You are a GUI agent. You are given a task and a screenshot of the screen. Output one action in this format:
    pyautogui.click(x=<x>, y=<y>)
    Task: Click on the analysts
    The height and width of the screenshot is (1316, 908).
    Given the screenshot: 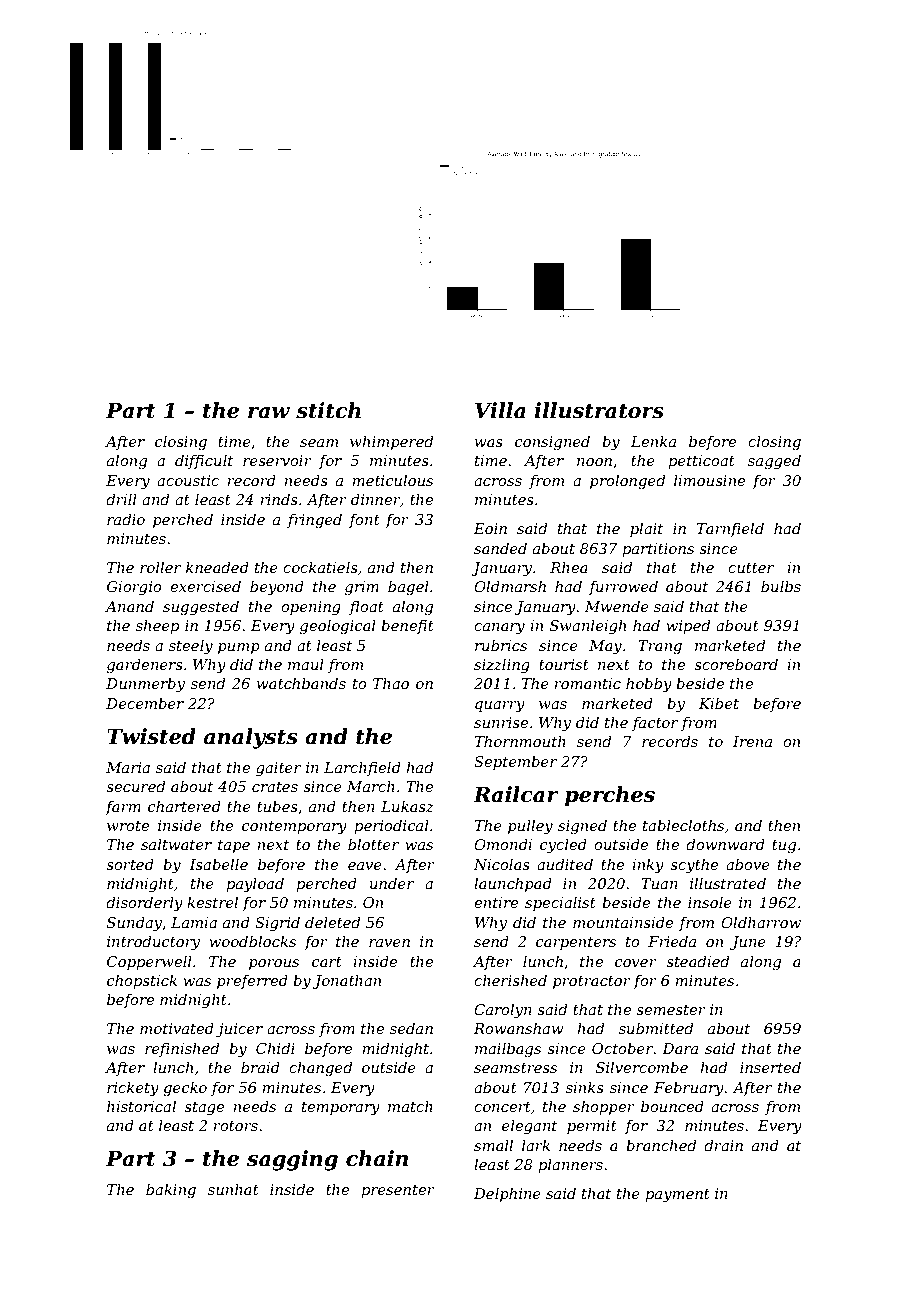 What is the action you would take?
    pyautogui.click(x=251, y=738)
